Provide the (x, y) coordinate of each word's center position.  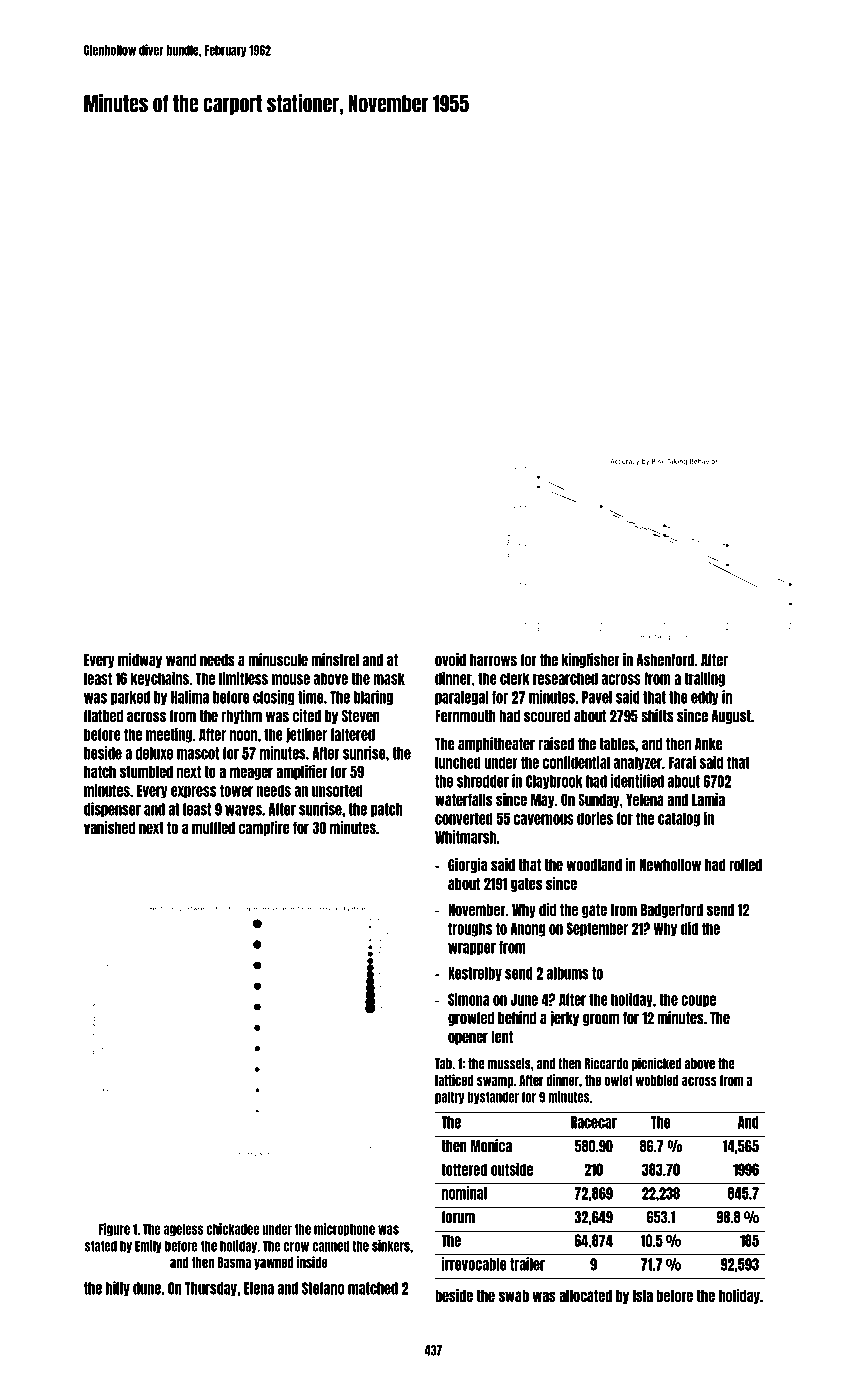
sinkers (391, 1246)
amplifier (302, 772)
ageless (183, 1230)
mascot (198, 753)
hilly (118, 1288)
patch (387, 810)
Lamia (708, 799)
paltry (450, 1097)
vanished (109, 827)
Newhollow (670, 865)
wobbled (657, 1080)
